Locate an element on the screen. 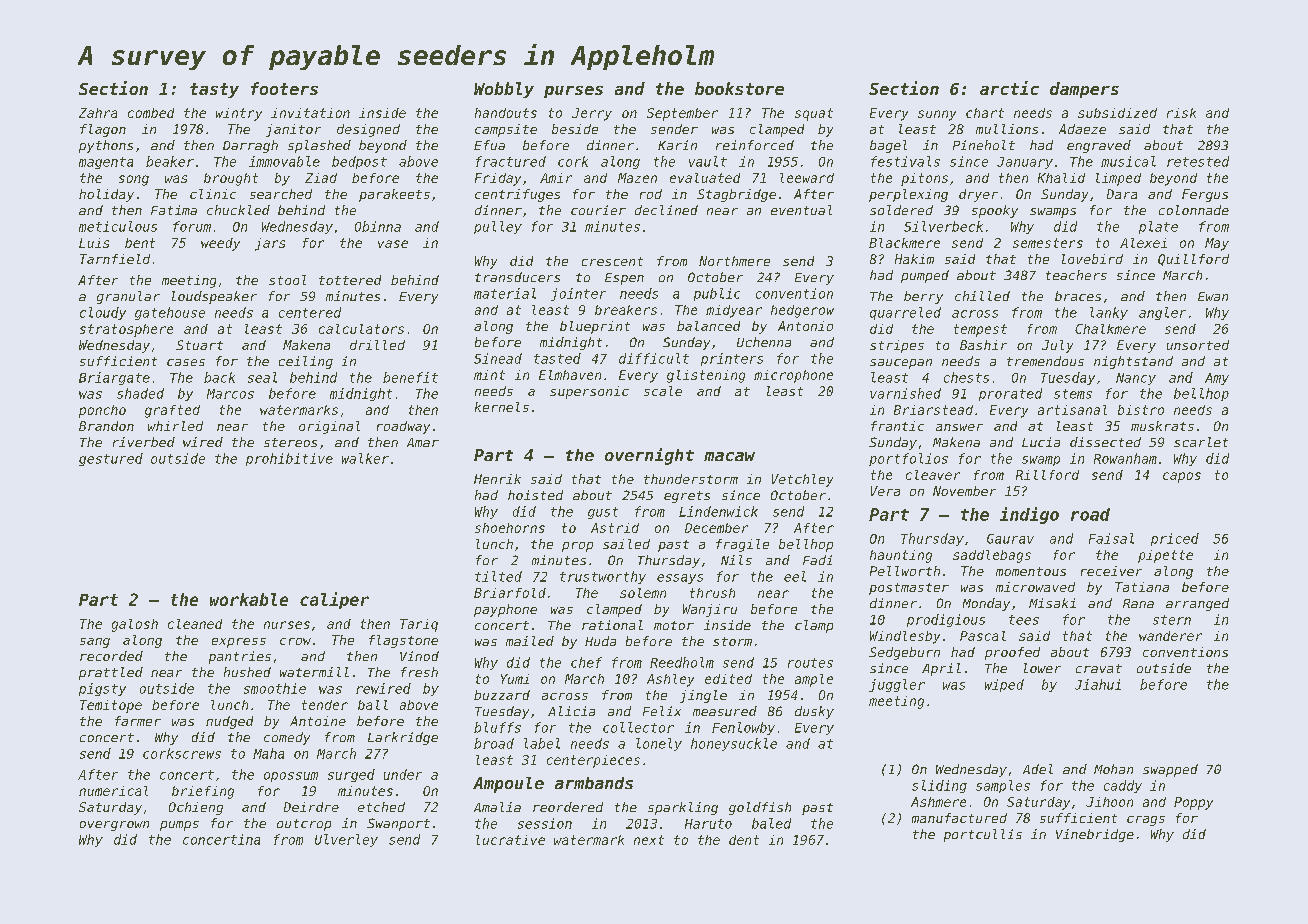 The image size is (1308, 924). bookstore is located at coordinates (739, 88).
